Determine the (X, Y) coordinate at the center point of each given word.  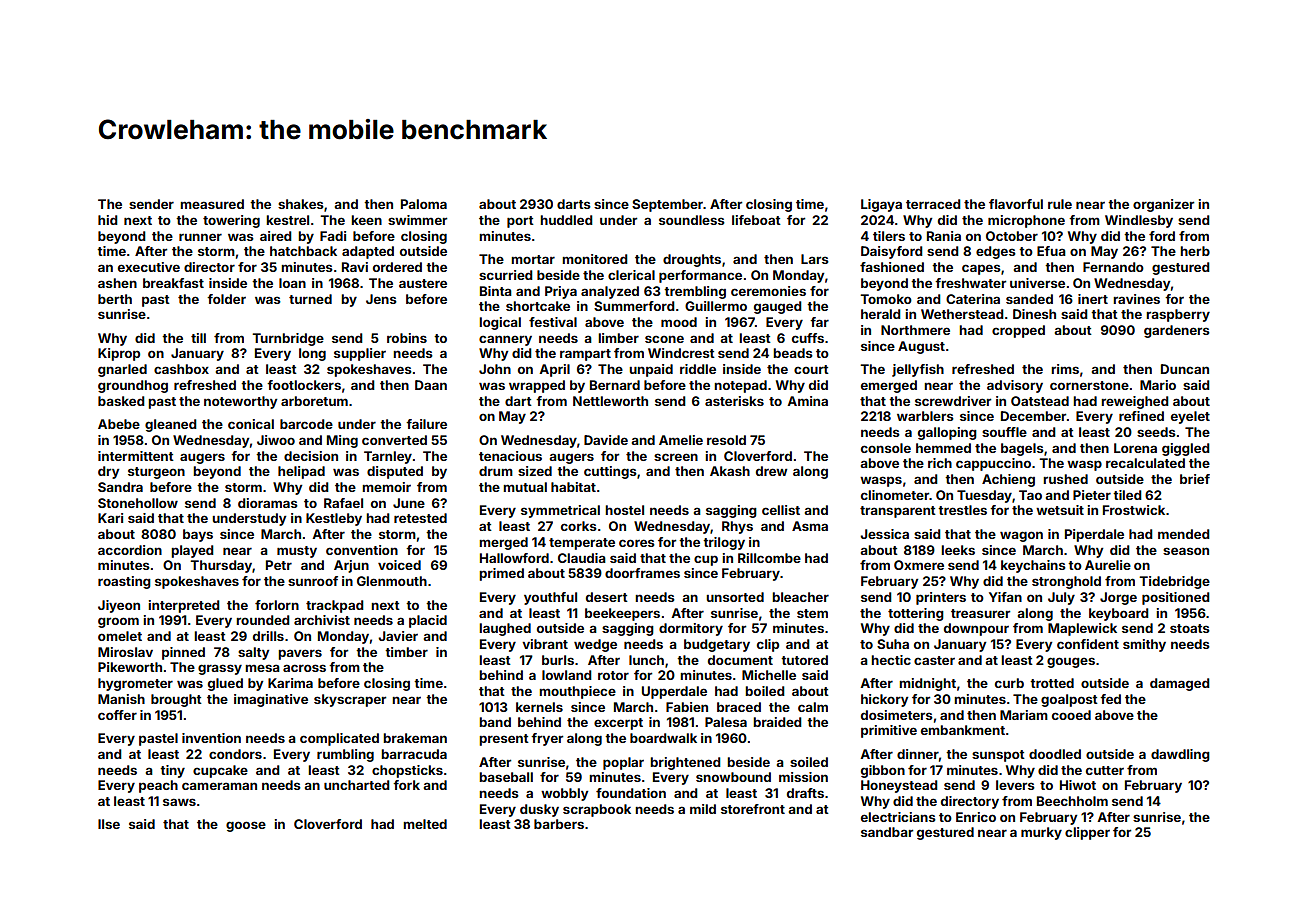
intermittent (136, 456)
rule (1060, 204)
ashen (117, 283)
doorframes (642, 573)
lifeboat (756, 220)
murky (1041, 833)
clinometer (895, 495)
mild (703, 809)
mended (1184, 534)
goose (246, 826)
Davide (606, 440)
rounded (263, 620)
